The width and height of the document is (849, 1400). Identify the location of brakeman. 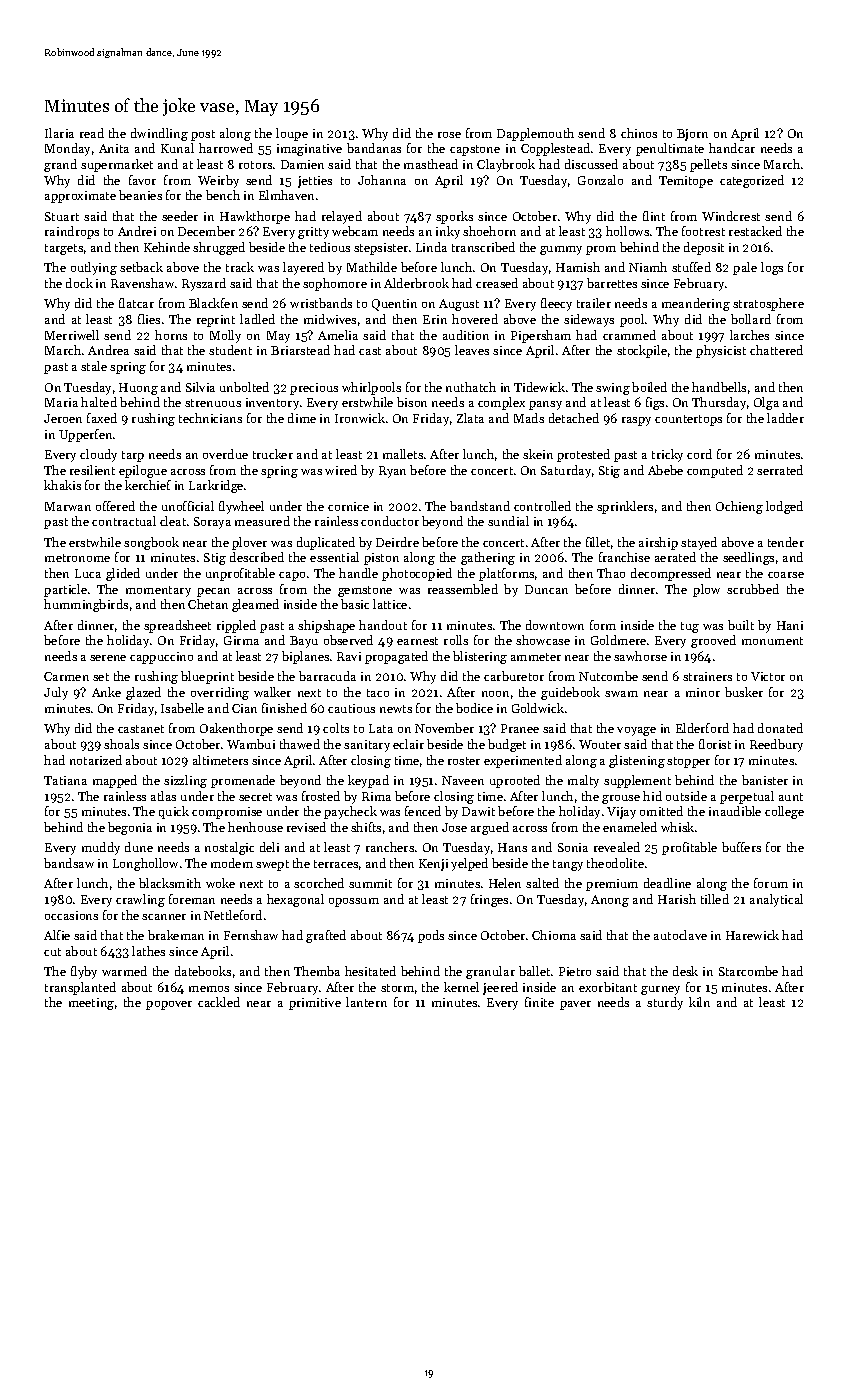
(176, 935).
